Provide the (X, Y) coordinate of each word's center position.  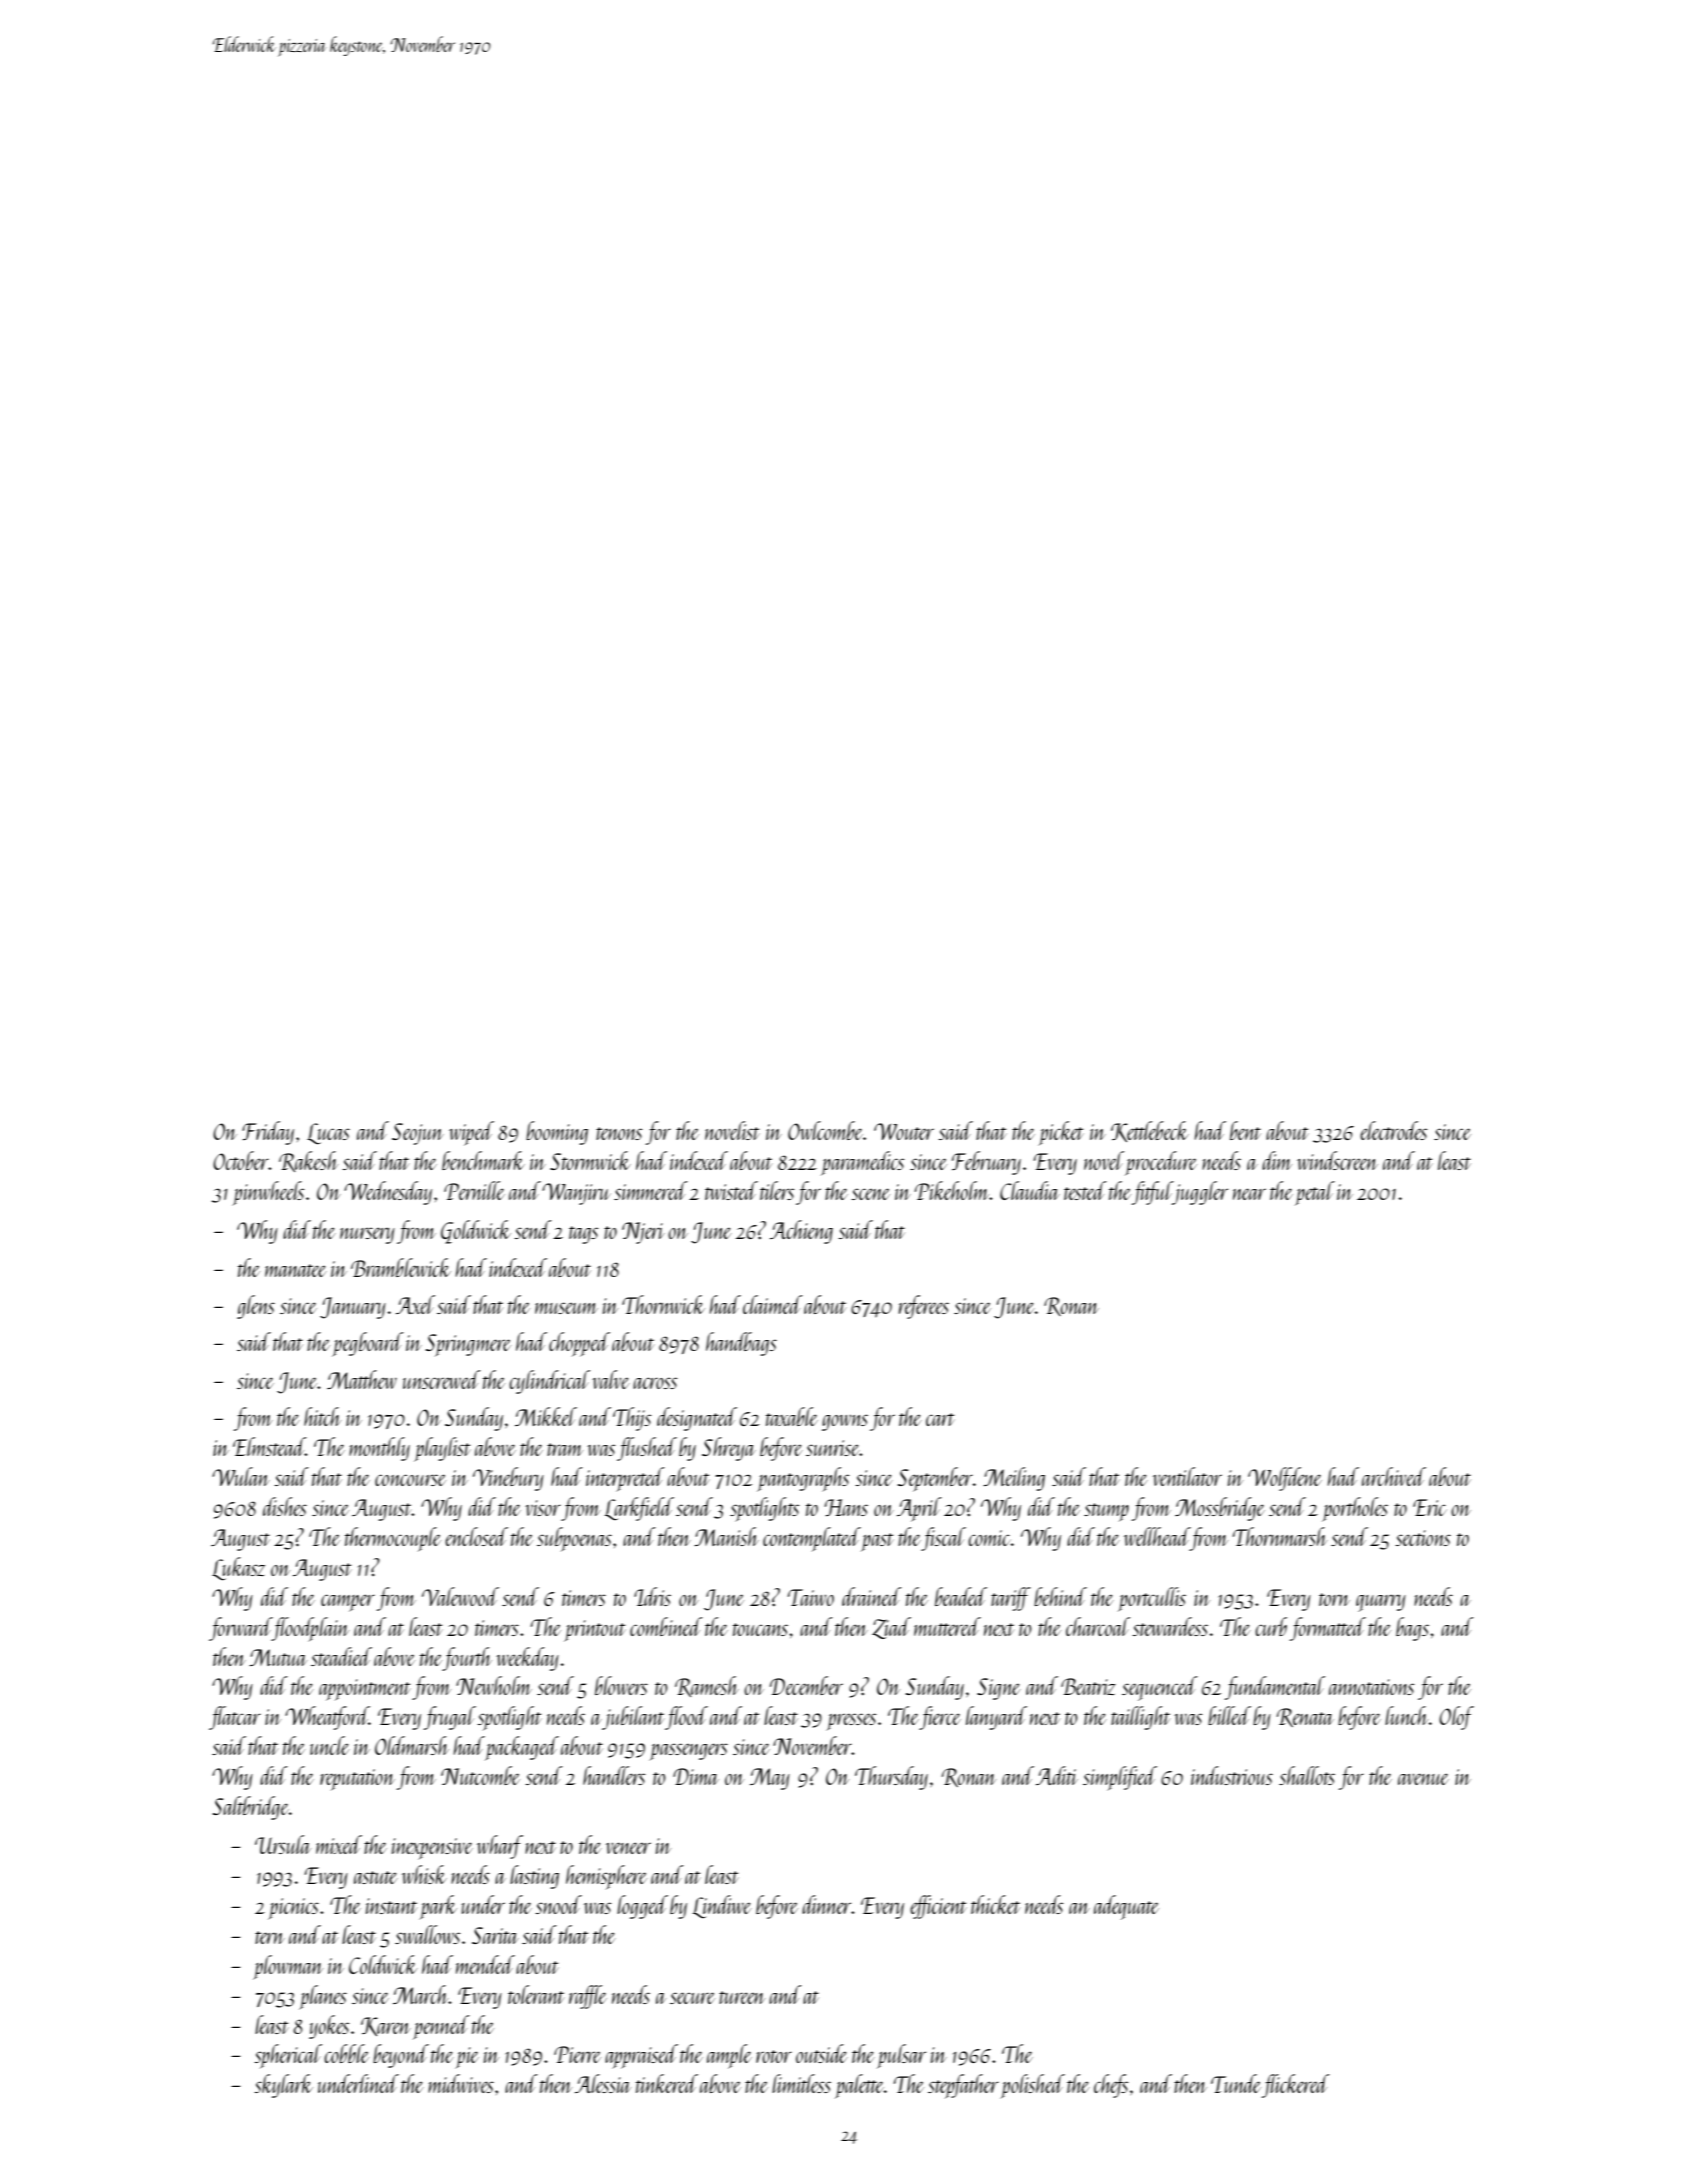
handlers (614, 1775)
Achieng (801, 1232)
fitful (1152, 1193)
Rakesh (308, 1161)
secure (692, 1998)
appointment (364, 1690)
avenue (1423, 1779)
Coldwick (383, 1964)
